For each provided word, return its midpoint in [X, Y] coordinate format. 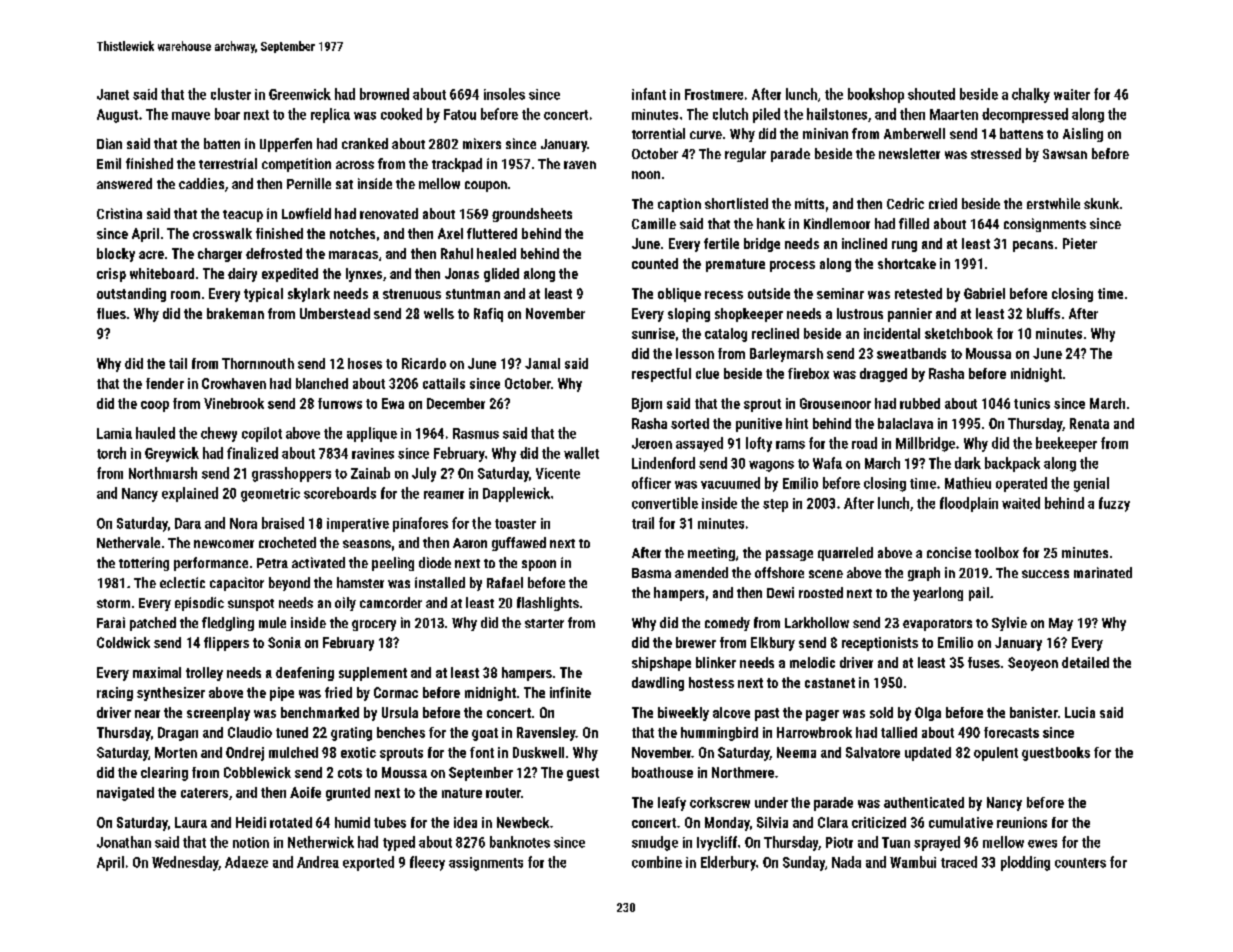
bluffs [1043, 313]
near [147, 714]
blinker [716, 662]
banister [1033, 712]
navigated [125, 794]
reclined [775, 333]
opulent [996, 754]
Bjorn [647, 405]
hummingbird [719, 734]
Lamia [114, 433]
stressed [996, 153]
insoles [504, 94]
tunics [1032, 403]
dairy [242, 275]
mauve [191, 116]
